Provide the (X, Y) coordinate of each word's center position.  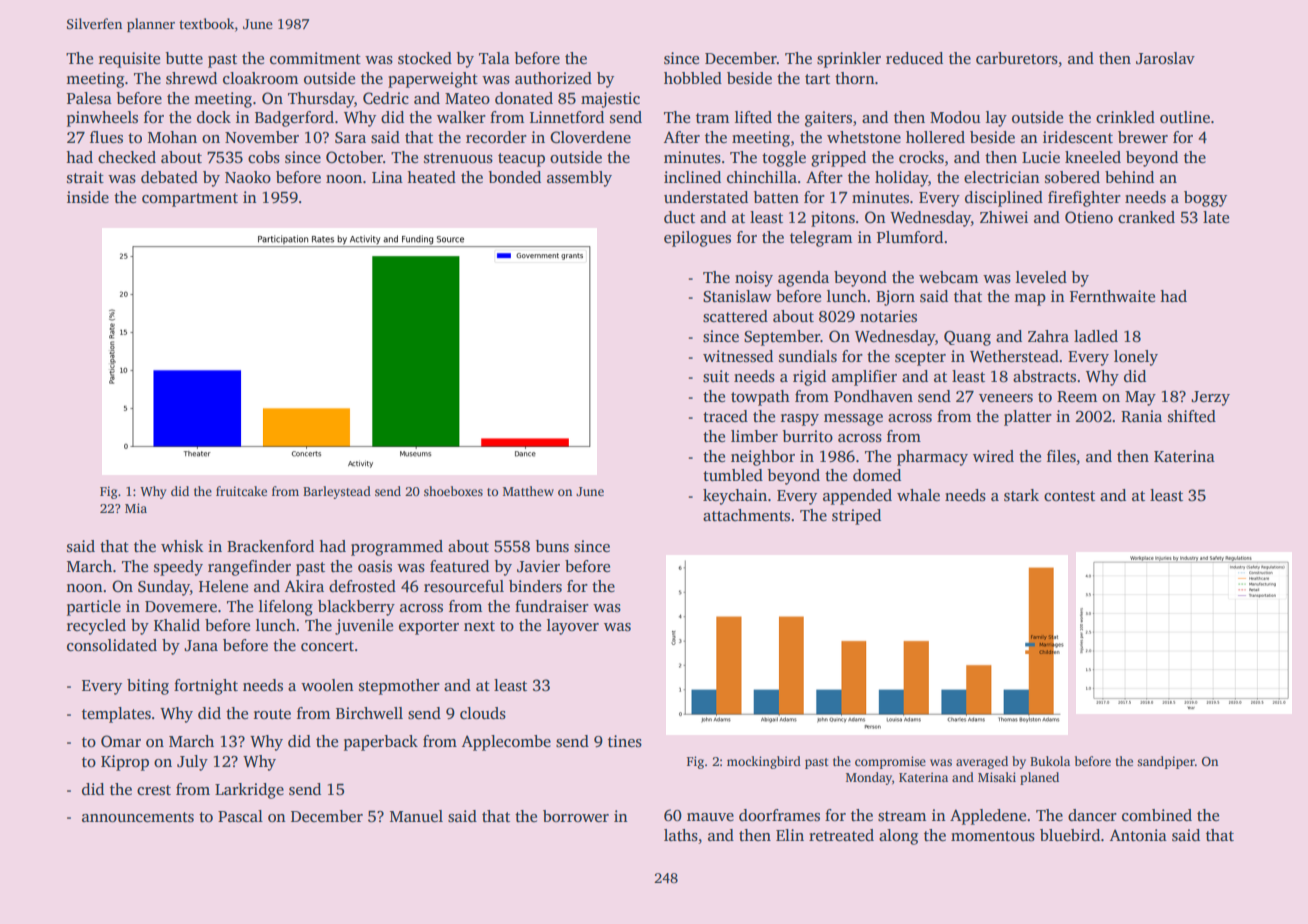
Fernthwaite (1112, 296)
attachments (746, 515)
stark (1021, 495)
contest (1069, 496)
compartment (190, 200)
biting (148, 687)
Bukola (1050, 761)
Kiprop (125, 763)
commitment (315, 58)
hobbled (693, 78)
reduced (914, 58)
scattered (735, 316)
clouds (483, 713)
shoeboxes (453, 491)
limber (754, 436)
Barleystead (337, 492)
